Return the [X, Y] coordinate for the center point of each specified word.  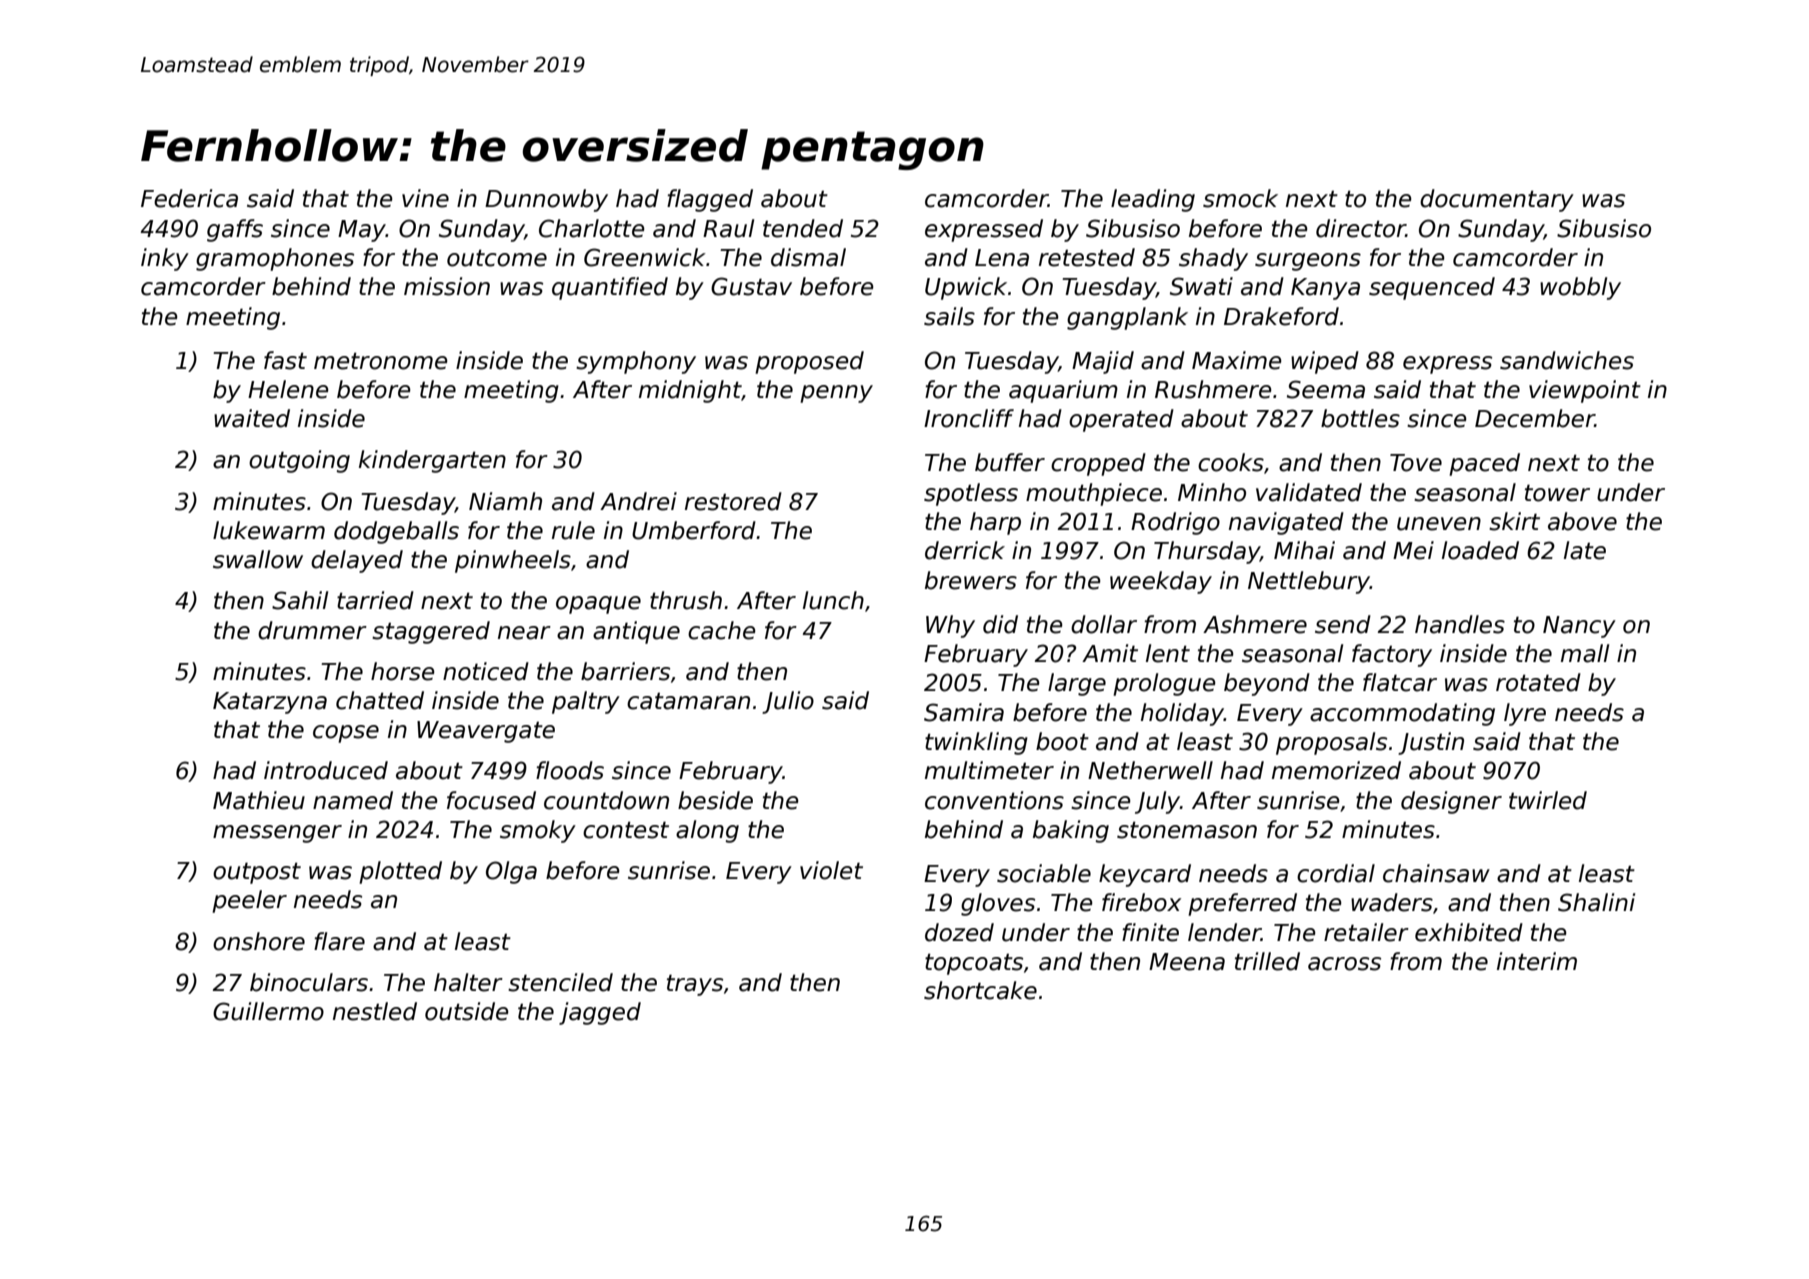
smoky [538, 831]
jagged [600, 1013]
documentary [1497, 200]
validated [1309, 492]
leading [1153, 200]
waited [252, 418]
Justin [1431, 743]
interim [1537, 961]
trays [695, 985]
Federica [189, 198]
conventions [994, 800]
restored [733, 501]
